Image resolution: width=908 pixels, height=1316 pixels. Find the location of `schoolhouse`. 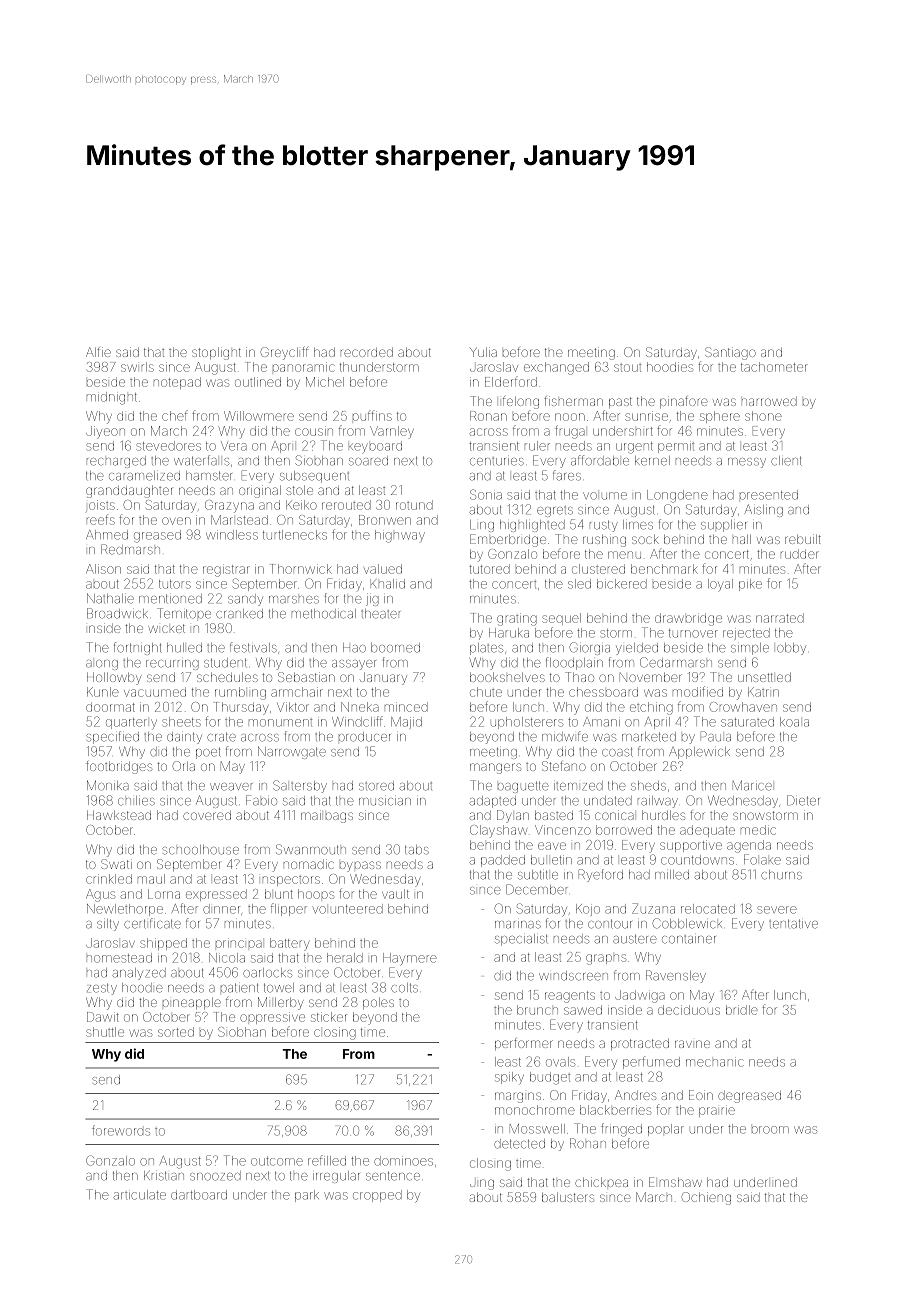

schoolhouse is located at coordinates (200, 850).
